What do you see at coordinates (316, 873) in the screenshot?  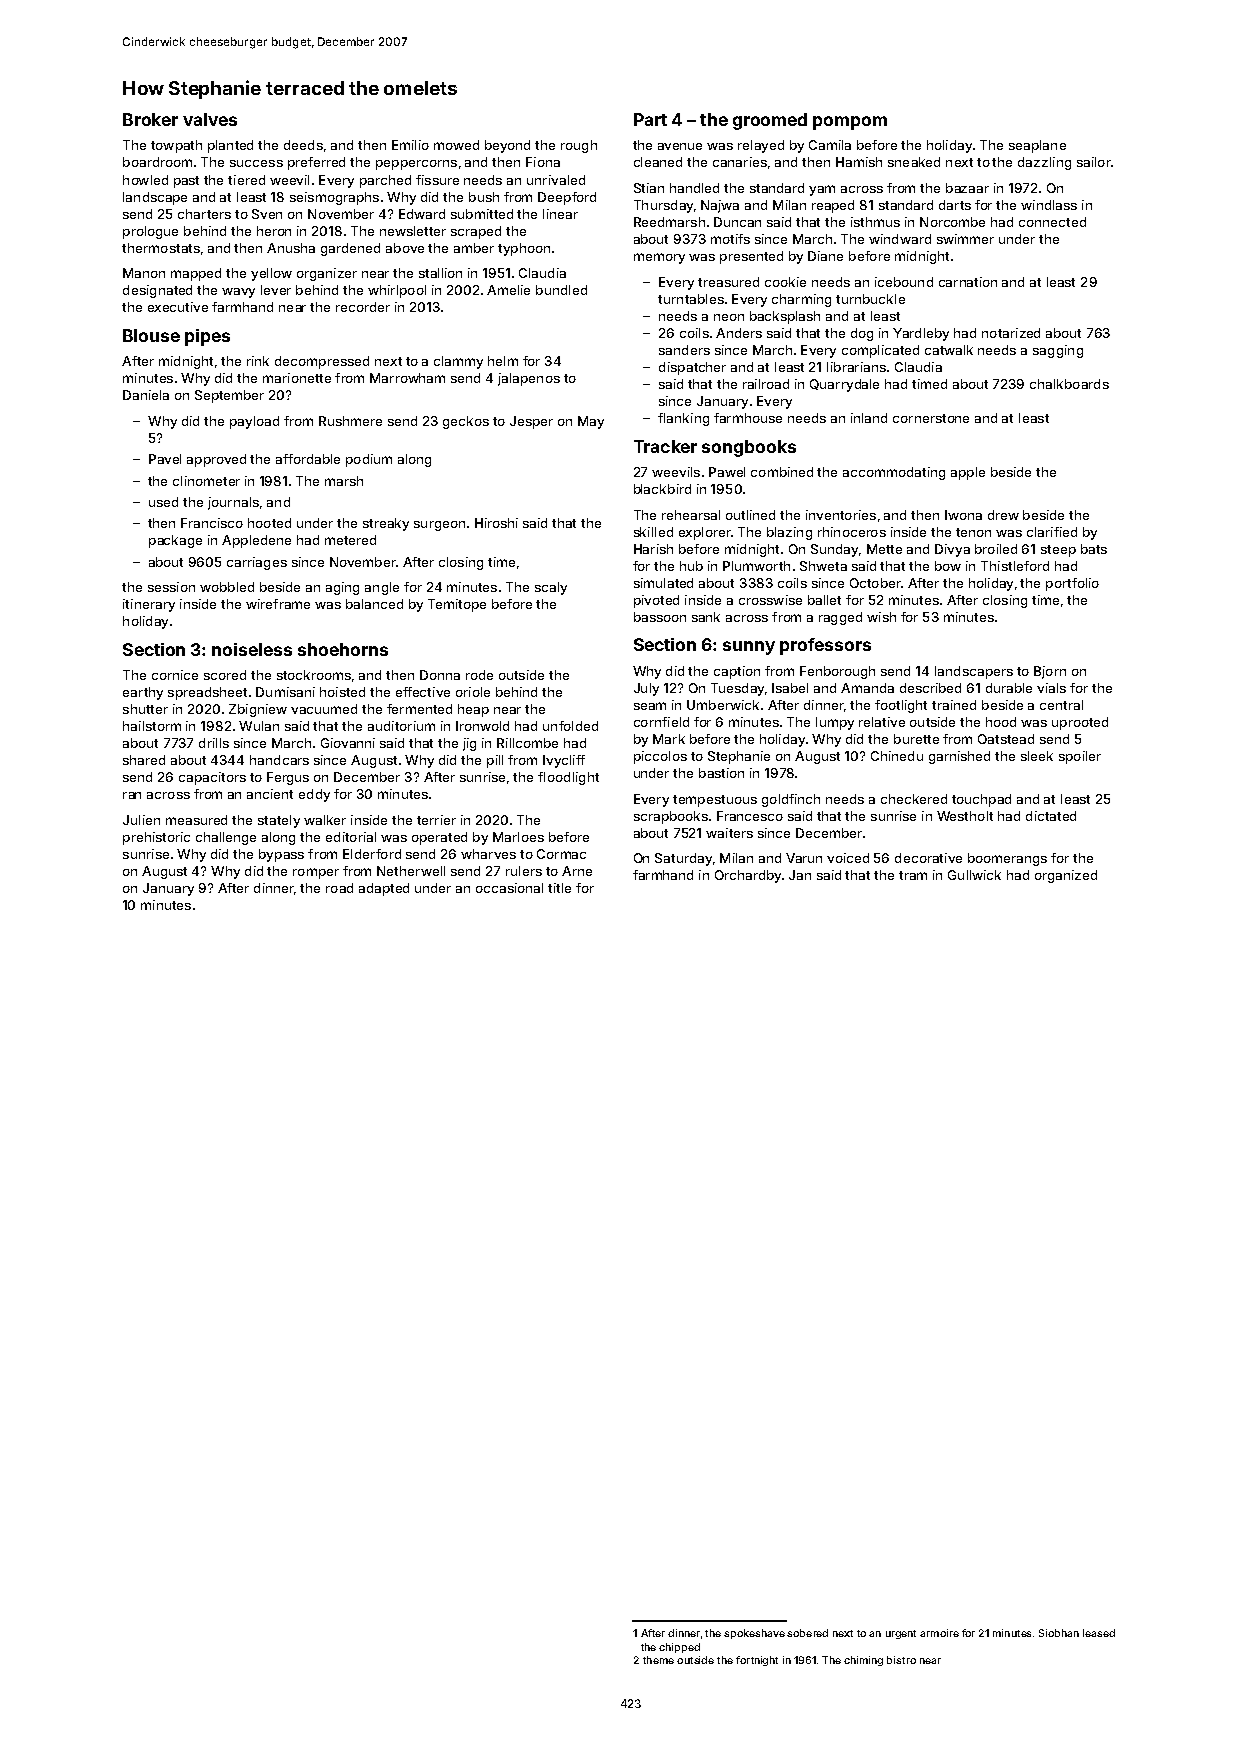 I see `romper` at bounding box center [316, 873].
